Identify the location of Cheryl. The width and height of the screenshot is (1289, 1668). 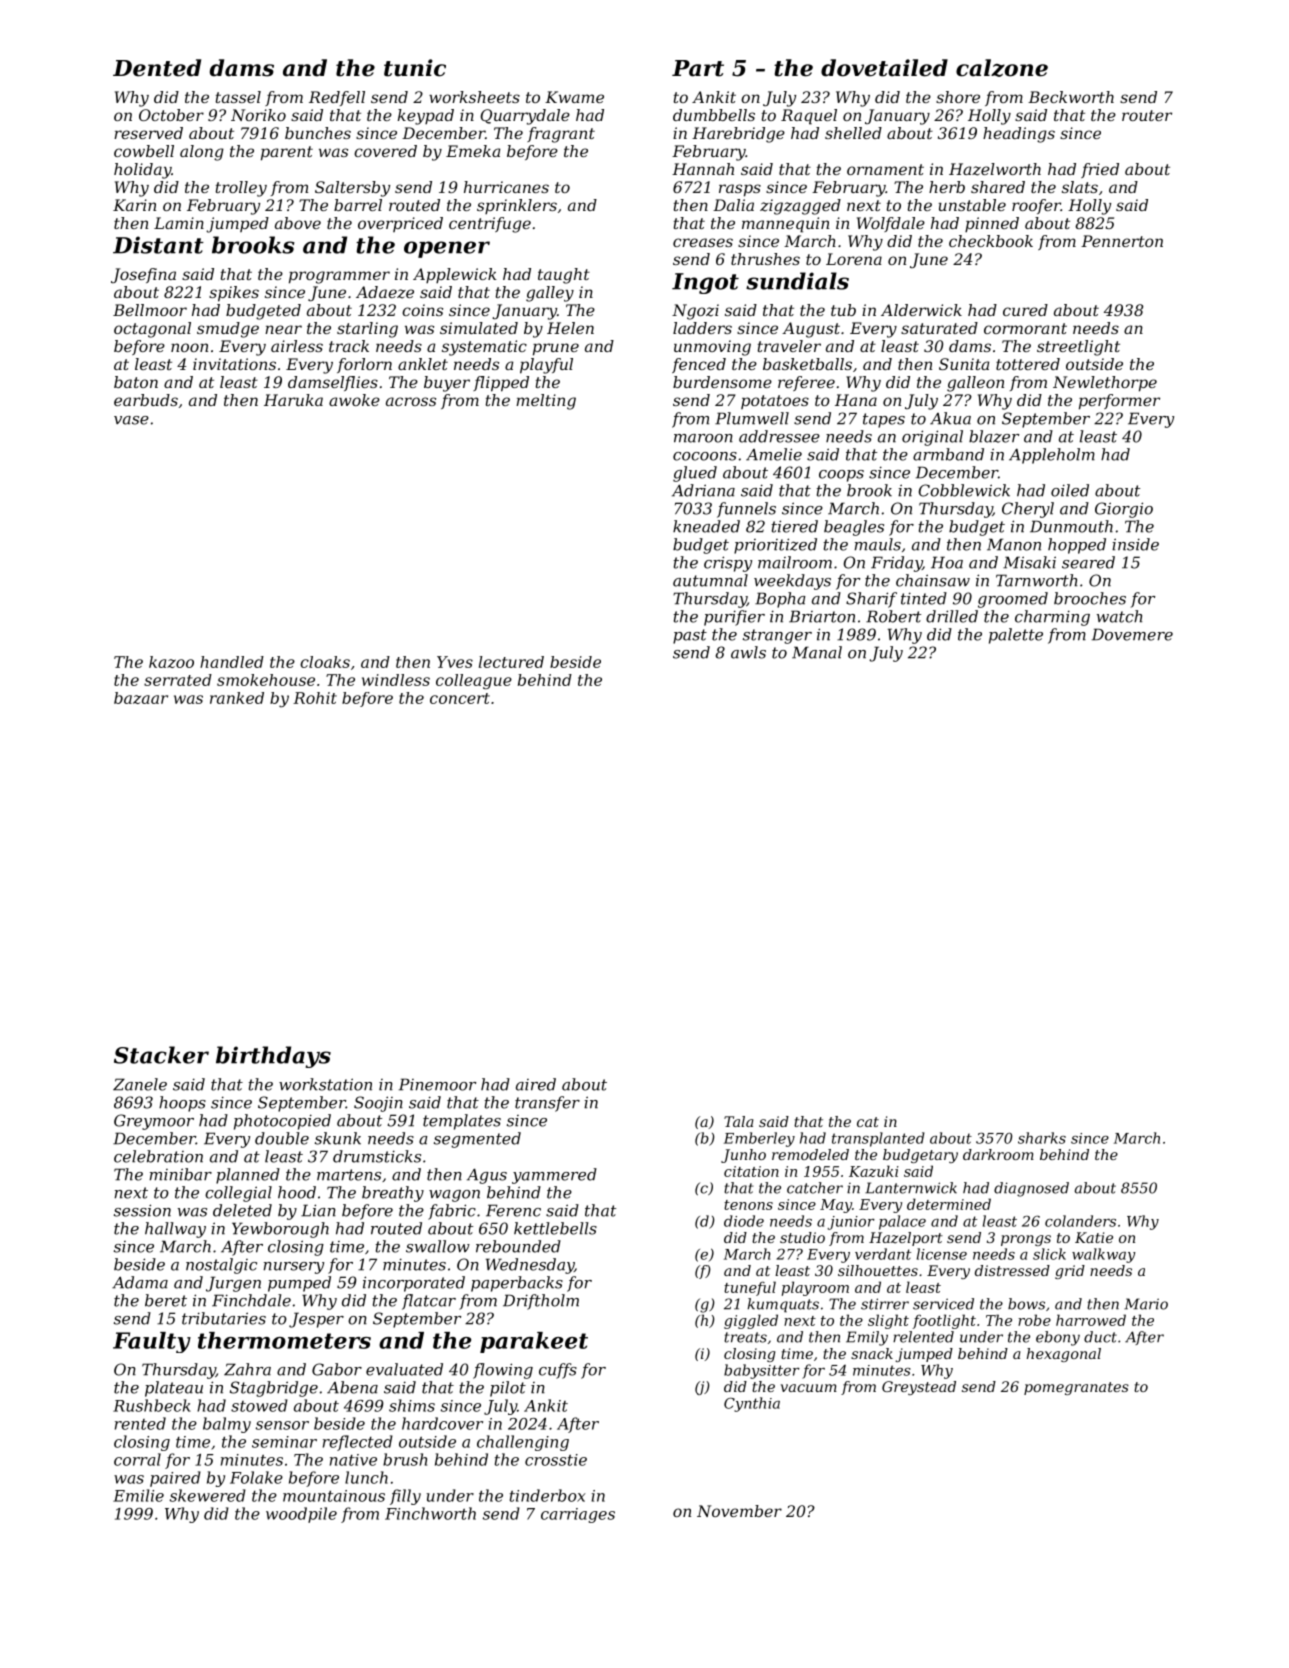
(1028, 510).
